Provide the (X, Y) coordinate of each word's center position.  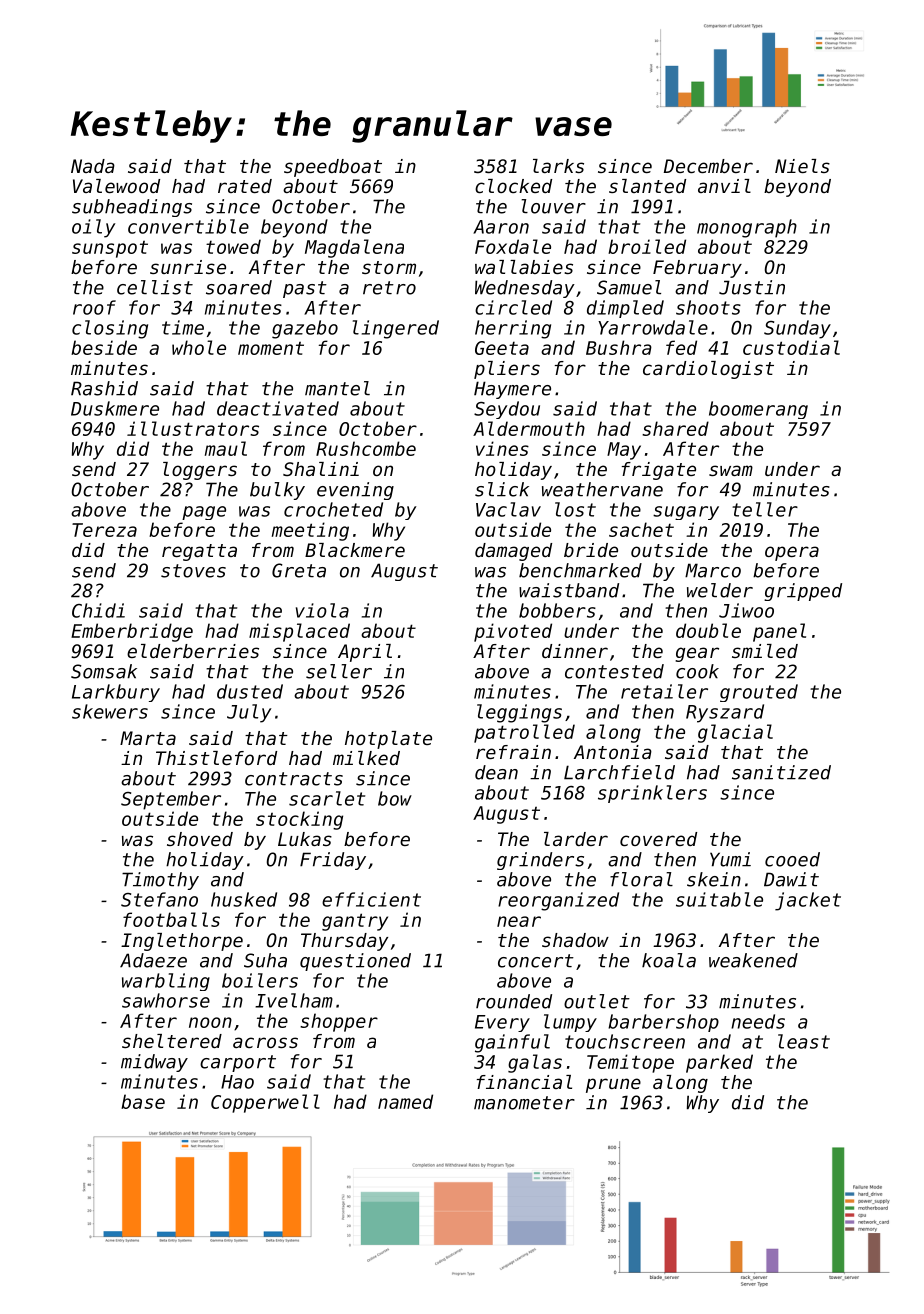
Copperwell (265, 1103)
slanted (647, 186)
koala (669, 960)
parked (719, 1063)
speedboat (333, 168)
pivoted (513, 632)
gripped (803, 592)
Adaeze (153, 960)
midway (154, 1063)
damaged (513, 552)
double (708, 630)
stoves (193, 571)
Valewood (116, 186)
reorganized (558, 901)
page (204, 513)
